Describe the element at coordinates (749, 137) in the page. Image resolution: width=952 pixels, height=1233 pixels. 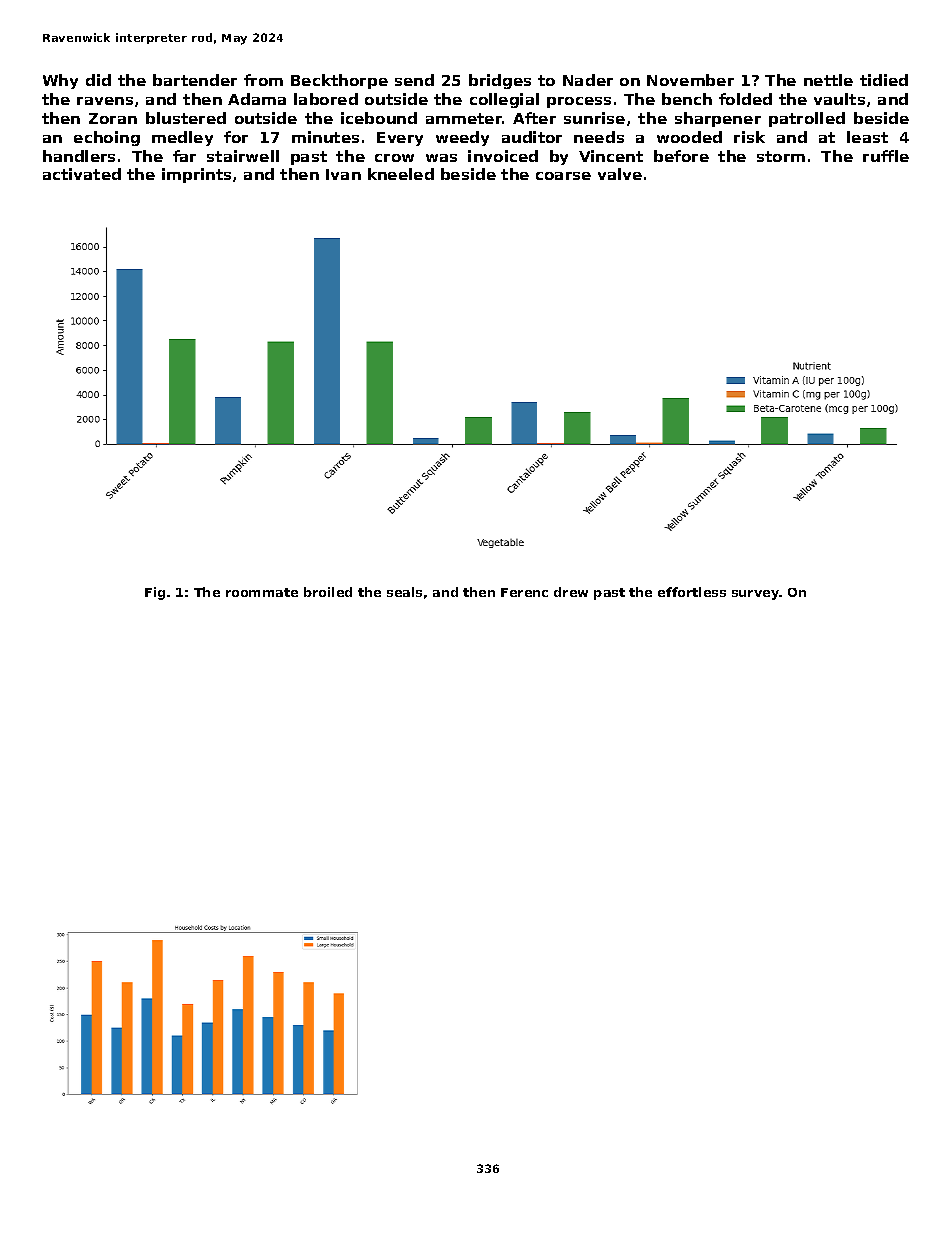
I see `risk` at that location.
